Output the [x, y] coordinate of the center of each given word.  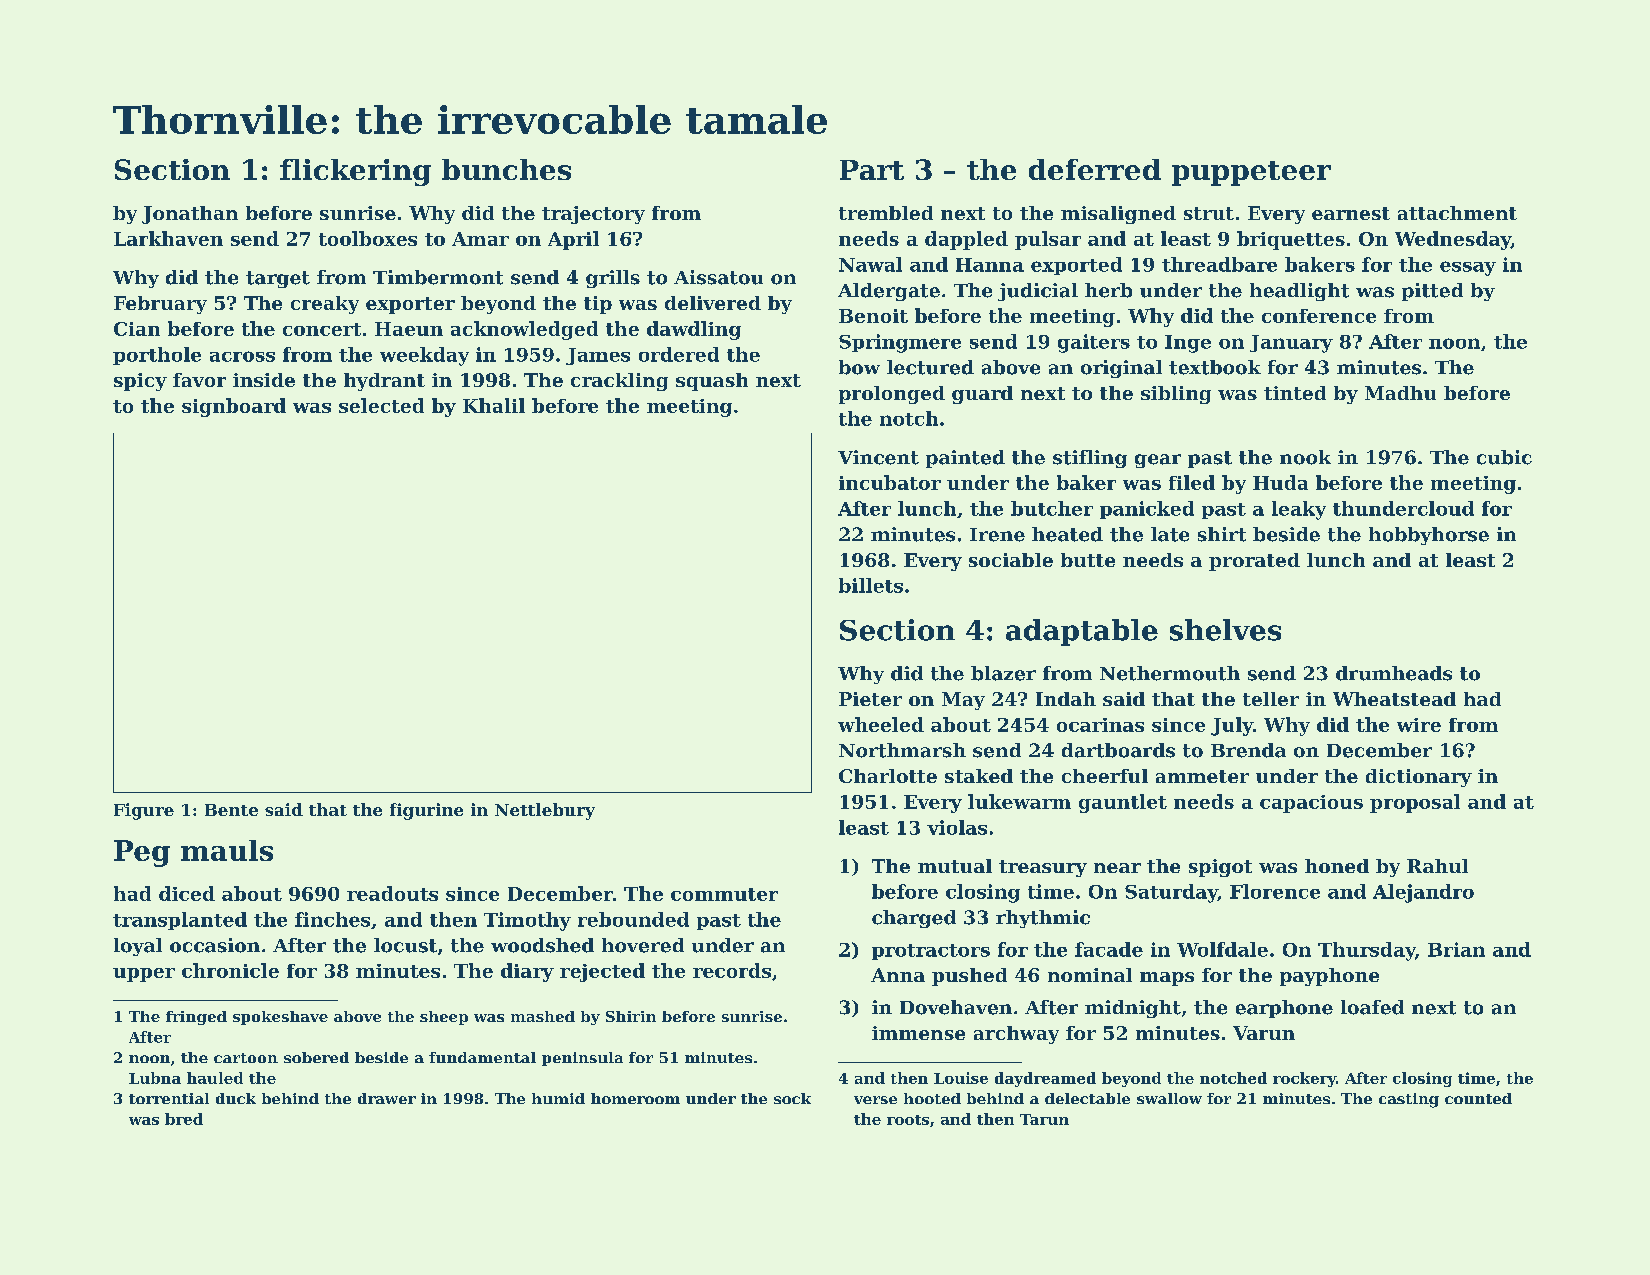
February [160, 305]
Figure [144, 811]
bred [184, 1119]
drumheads [1394, 673]
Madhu [1400, 393]
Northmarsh [902, 750]
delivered [713, 303]
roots [908, 1120]
